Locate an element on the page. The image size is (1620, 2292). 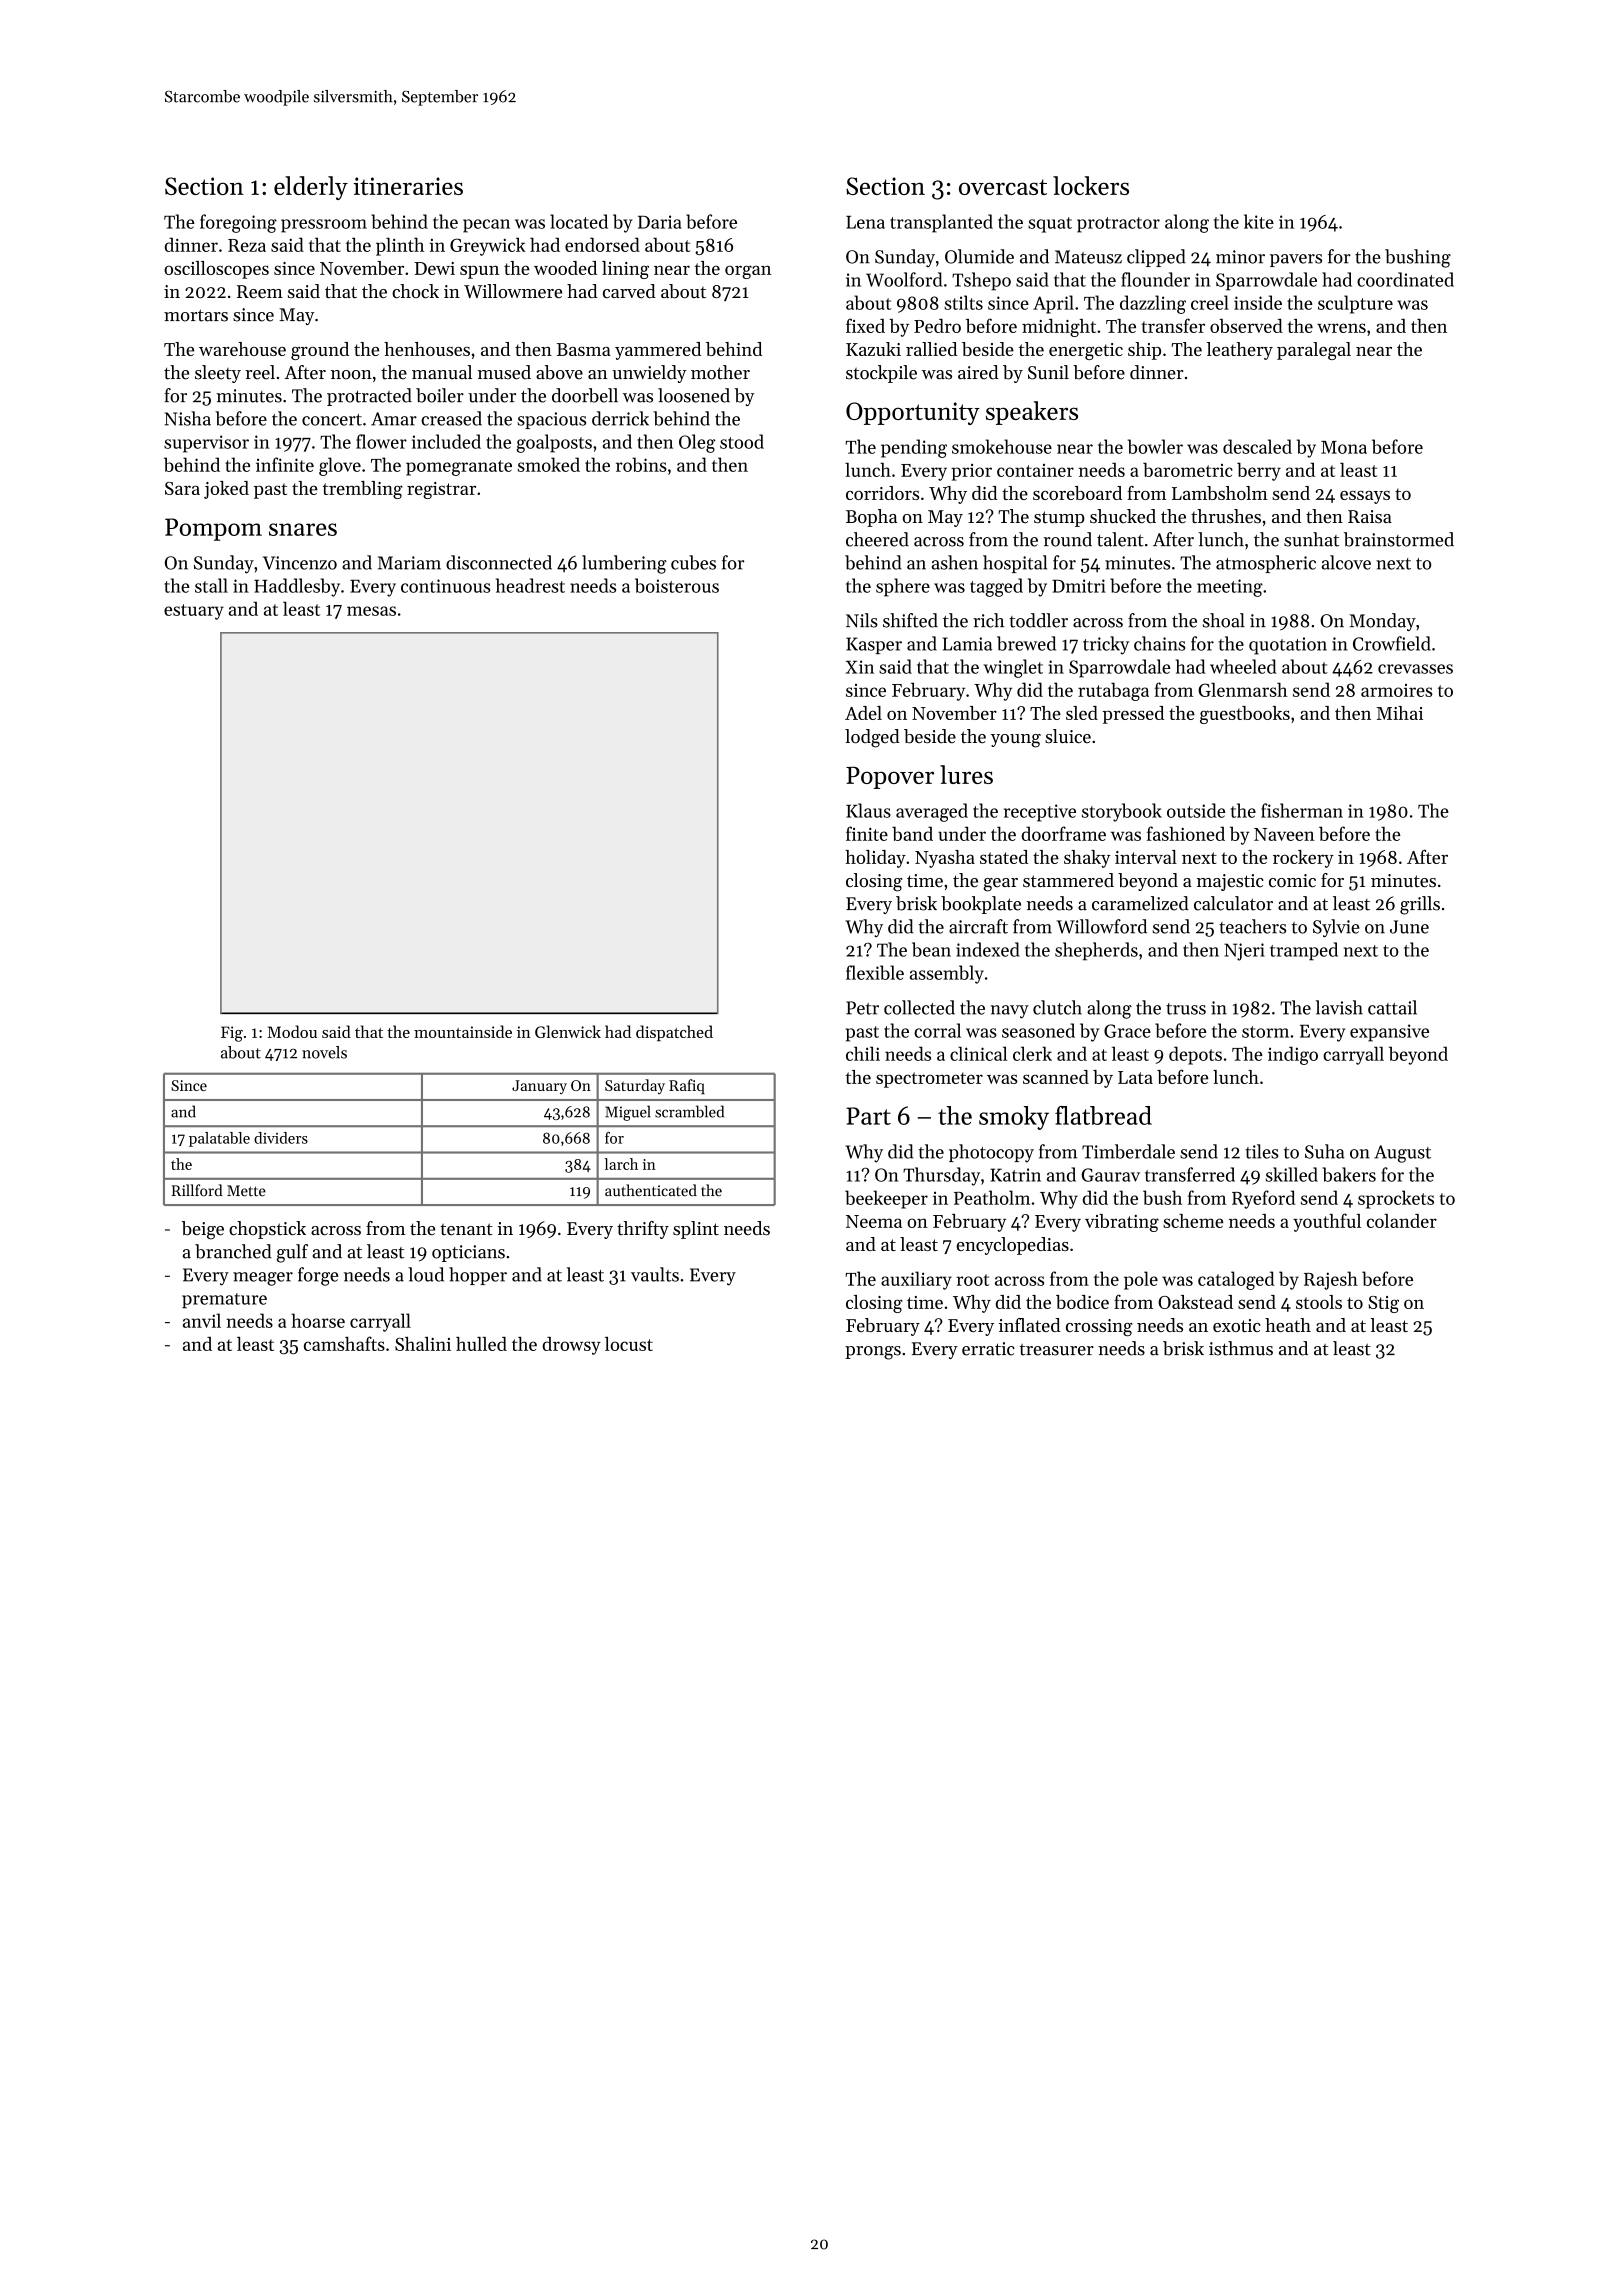
elderly is located at coordinates (311, 188).
